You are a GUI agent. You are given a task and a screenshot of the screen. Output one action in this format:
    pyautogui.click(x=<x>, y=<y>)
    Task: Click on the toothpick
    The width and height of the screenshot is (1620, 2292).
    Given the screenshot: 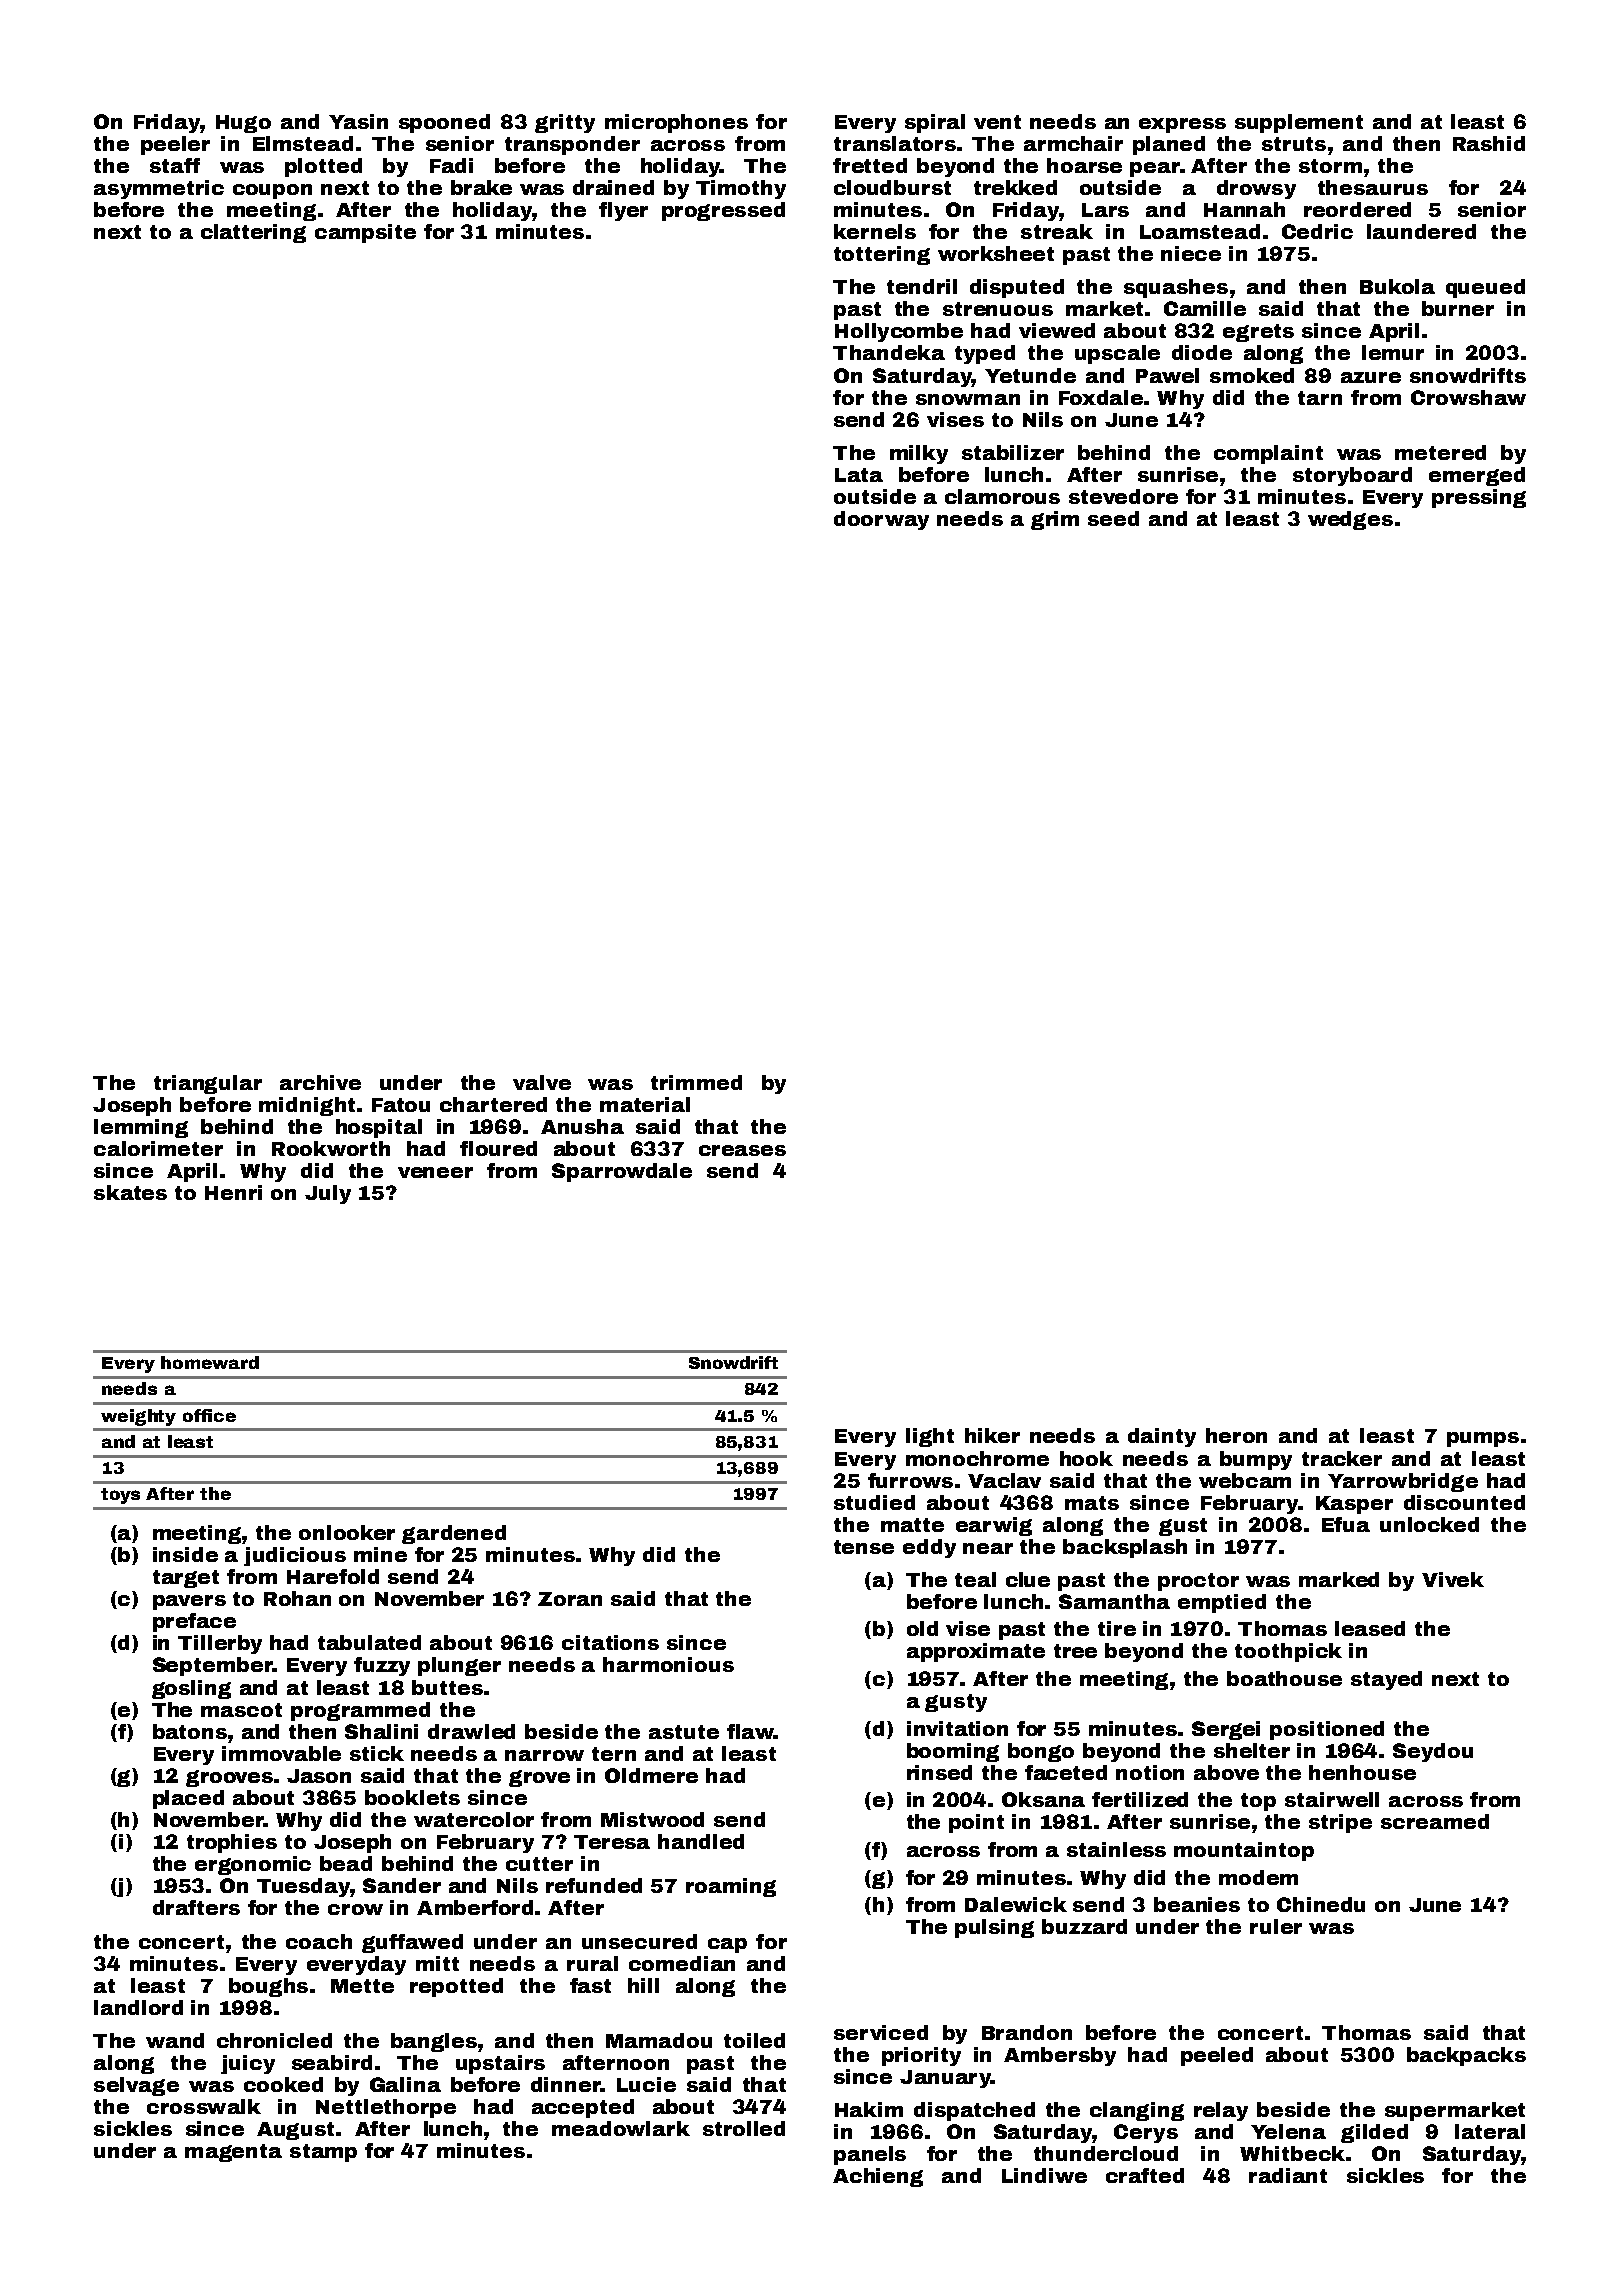 What is the action you would take?
    pyautogui.click(x=1288, y=1652)
